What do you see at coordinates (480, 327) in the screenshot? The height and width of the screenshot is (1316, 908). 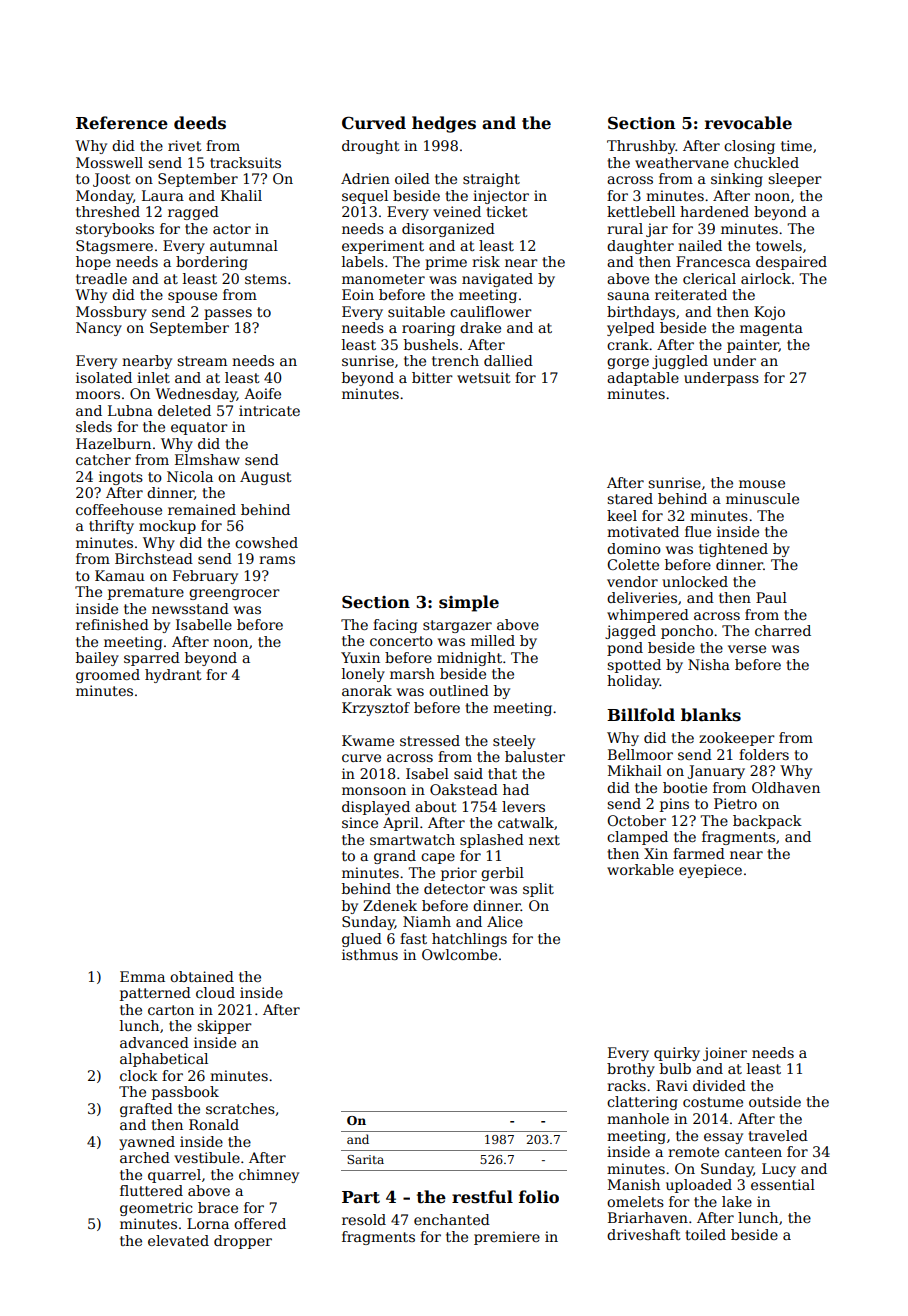 I see `drake` at bounding box center [480, 327].
